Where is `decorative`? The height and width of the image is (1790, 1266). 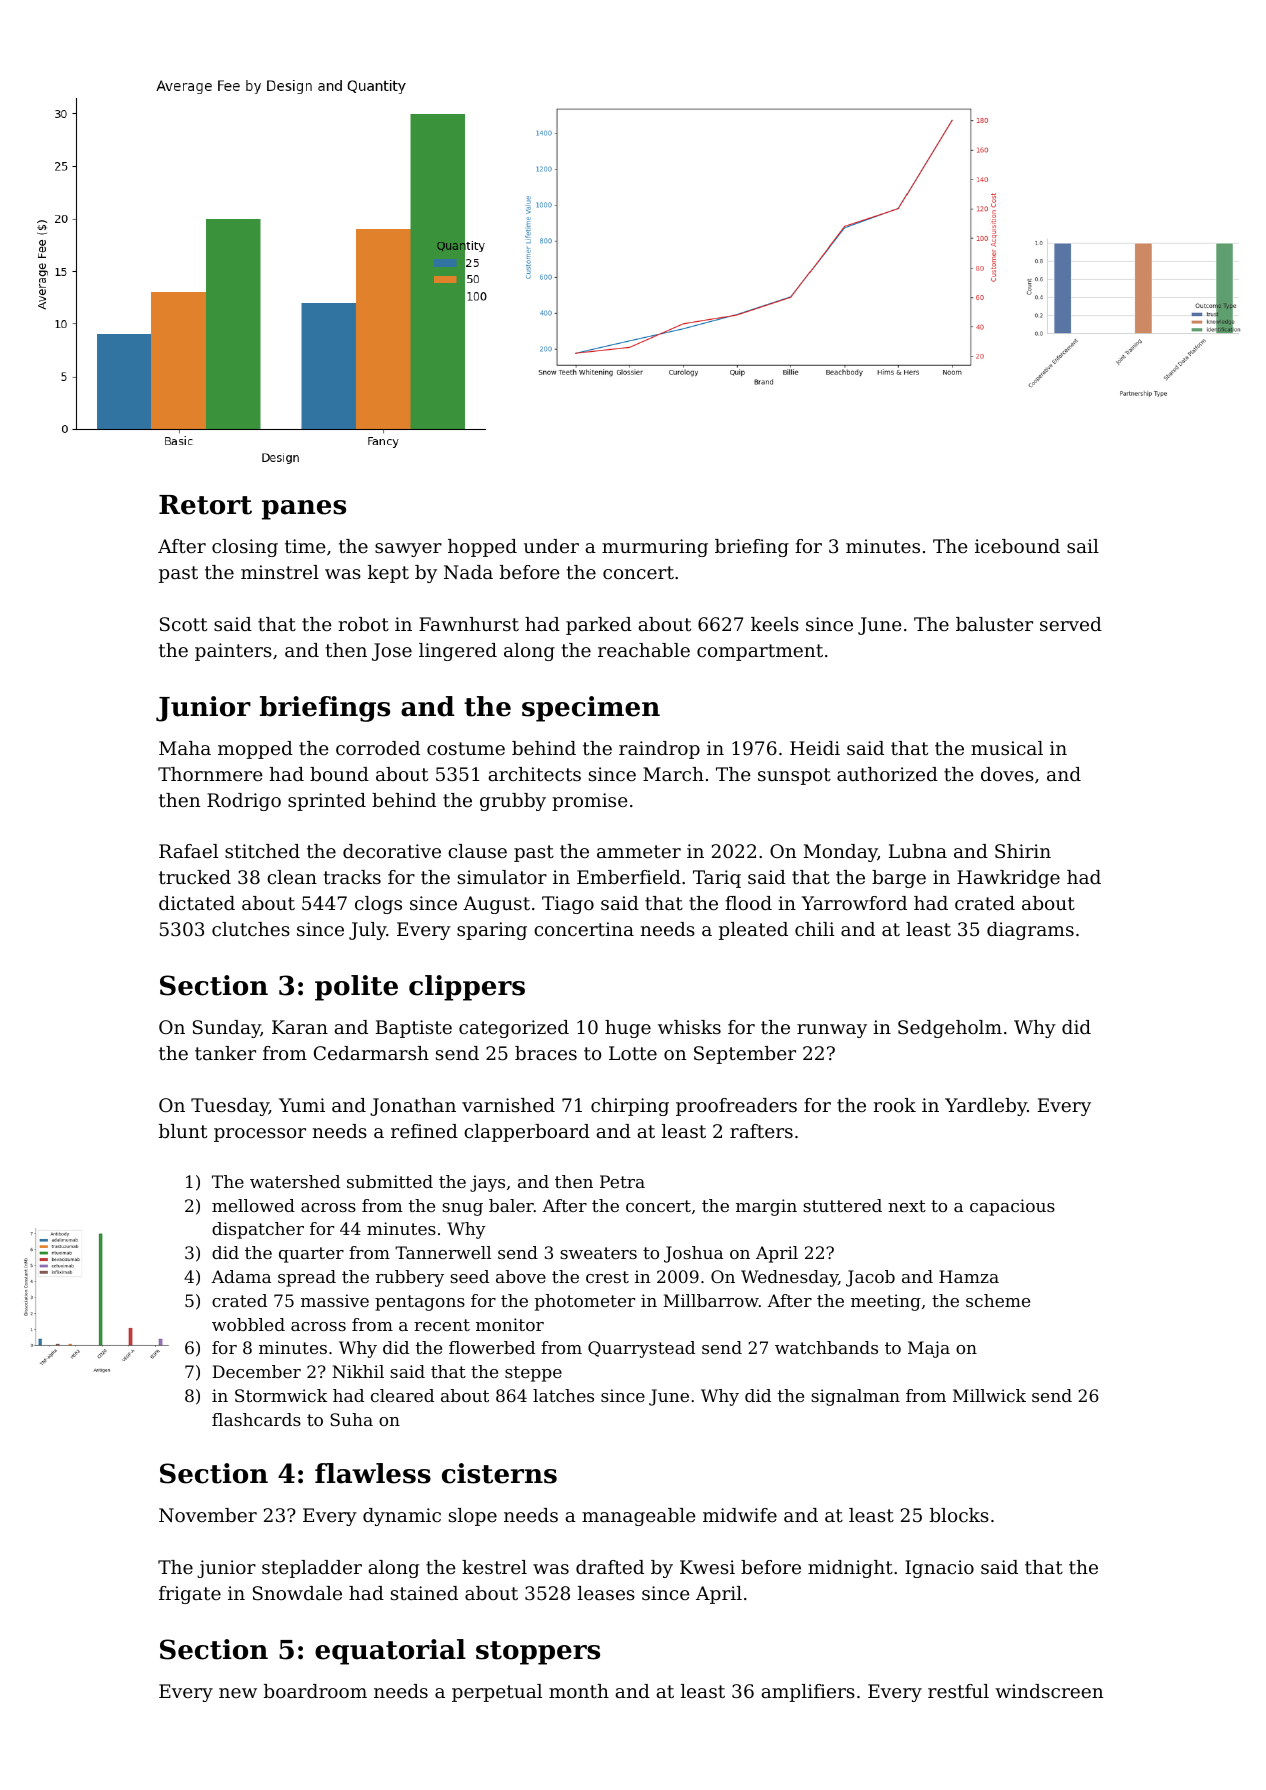
decorative is located at coordinates (392, 851).
